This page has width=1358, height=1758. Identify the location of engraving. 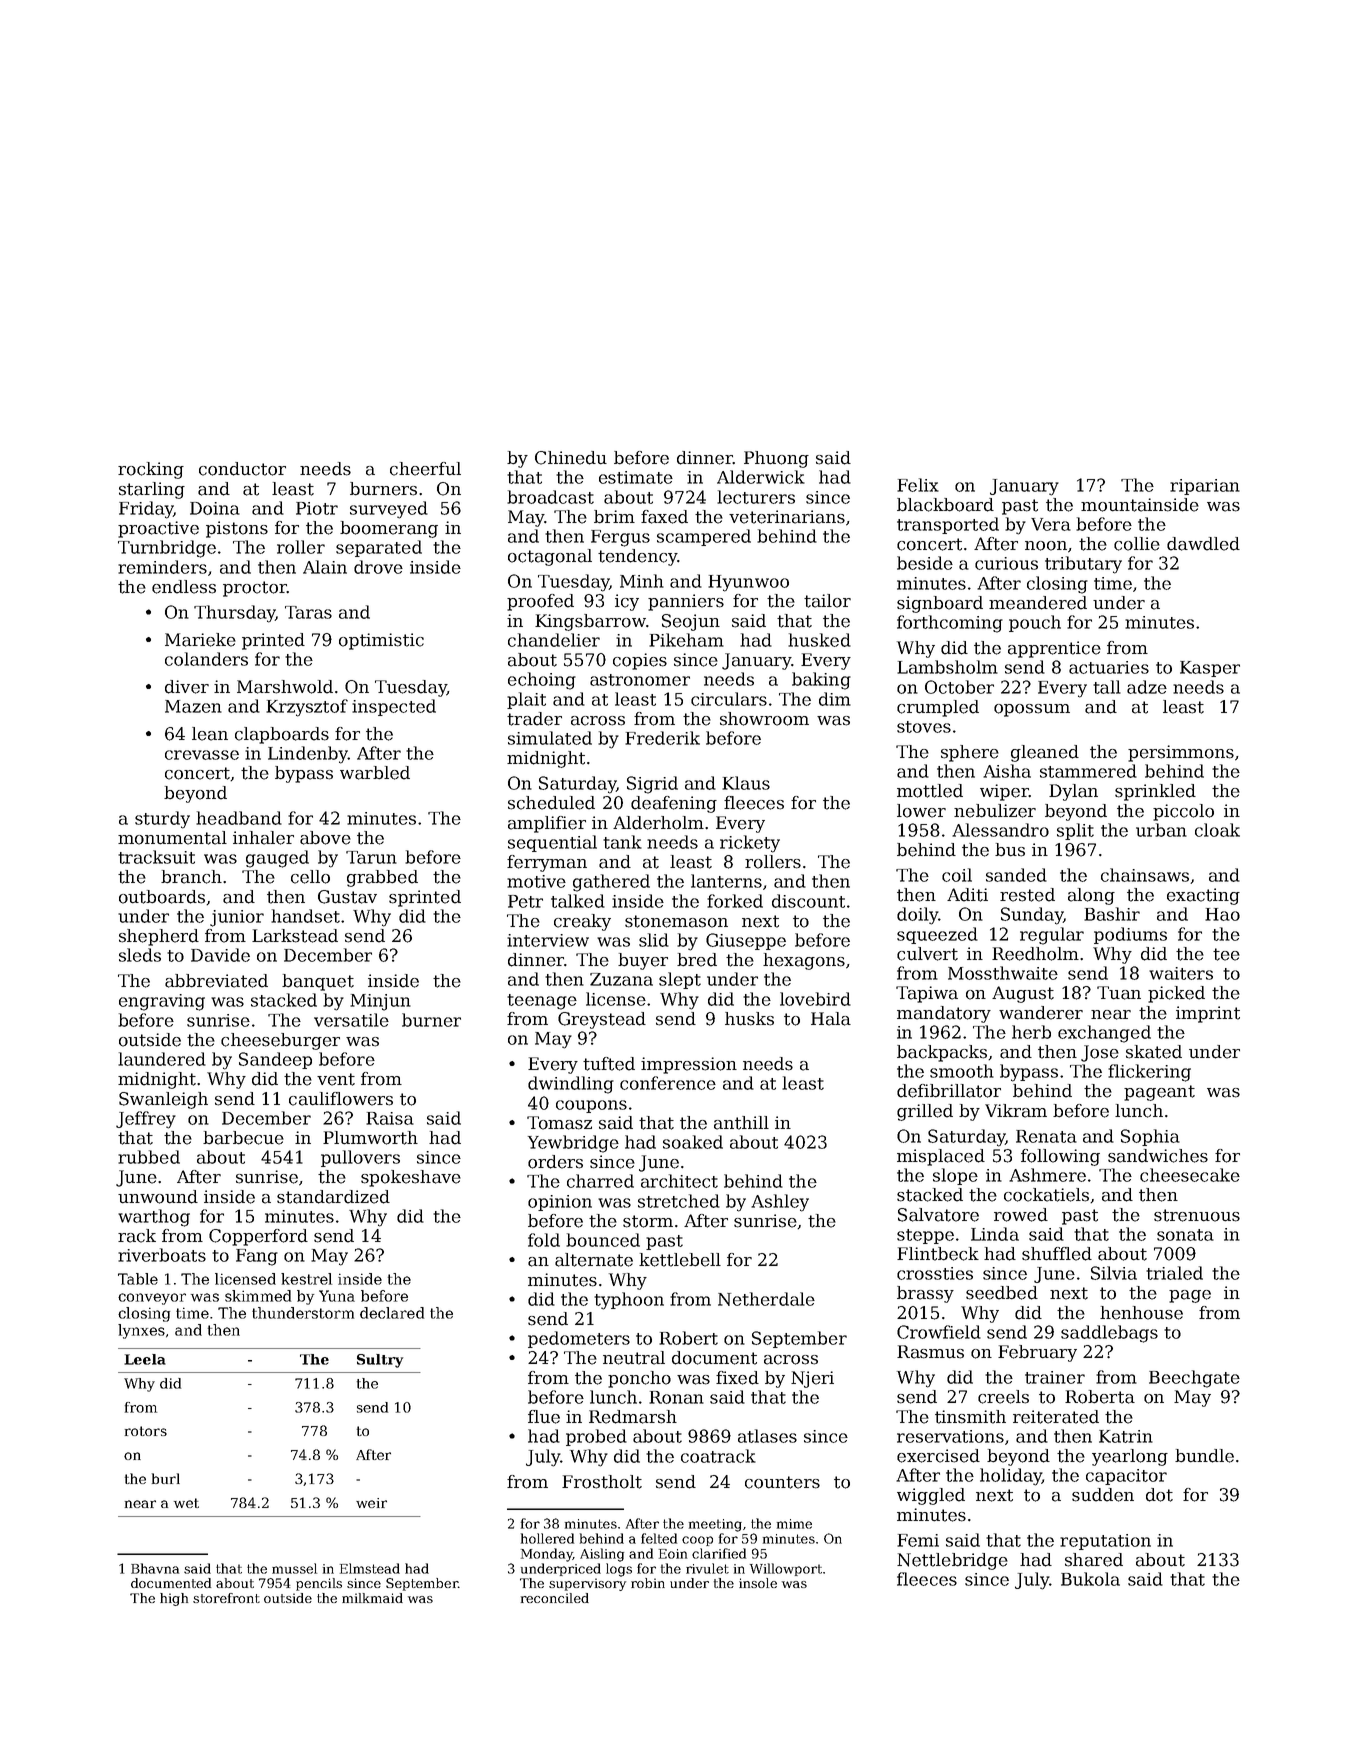
(162, 1002).
